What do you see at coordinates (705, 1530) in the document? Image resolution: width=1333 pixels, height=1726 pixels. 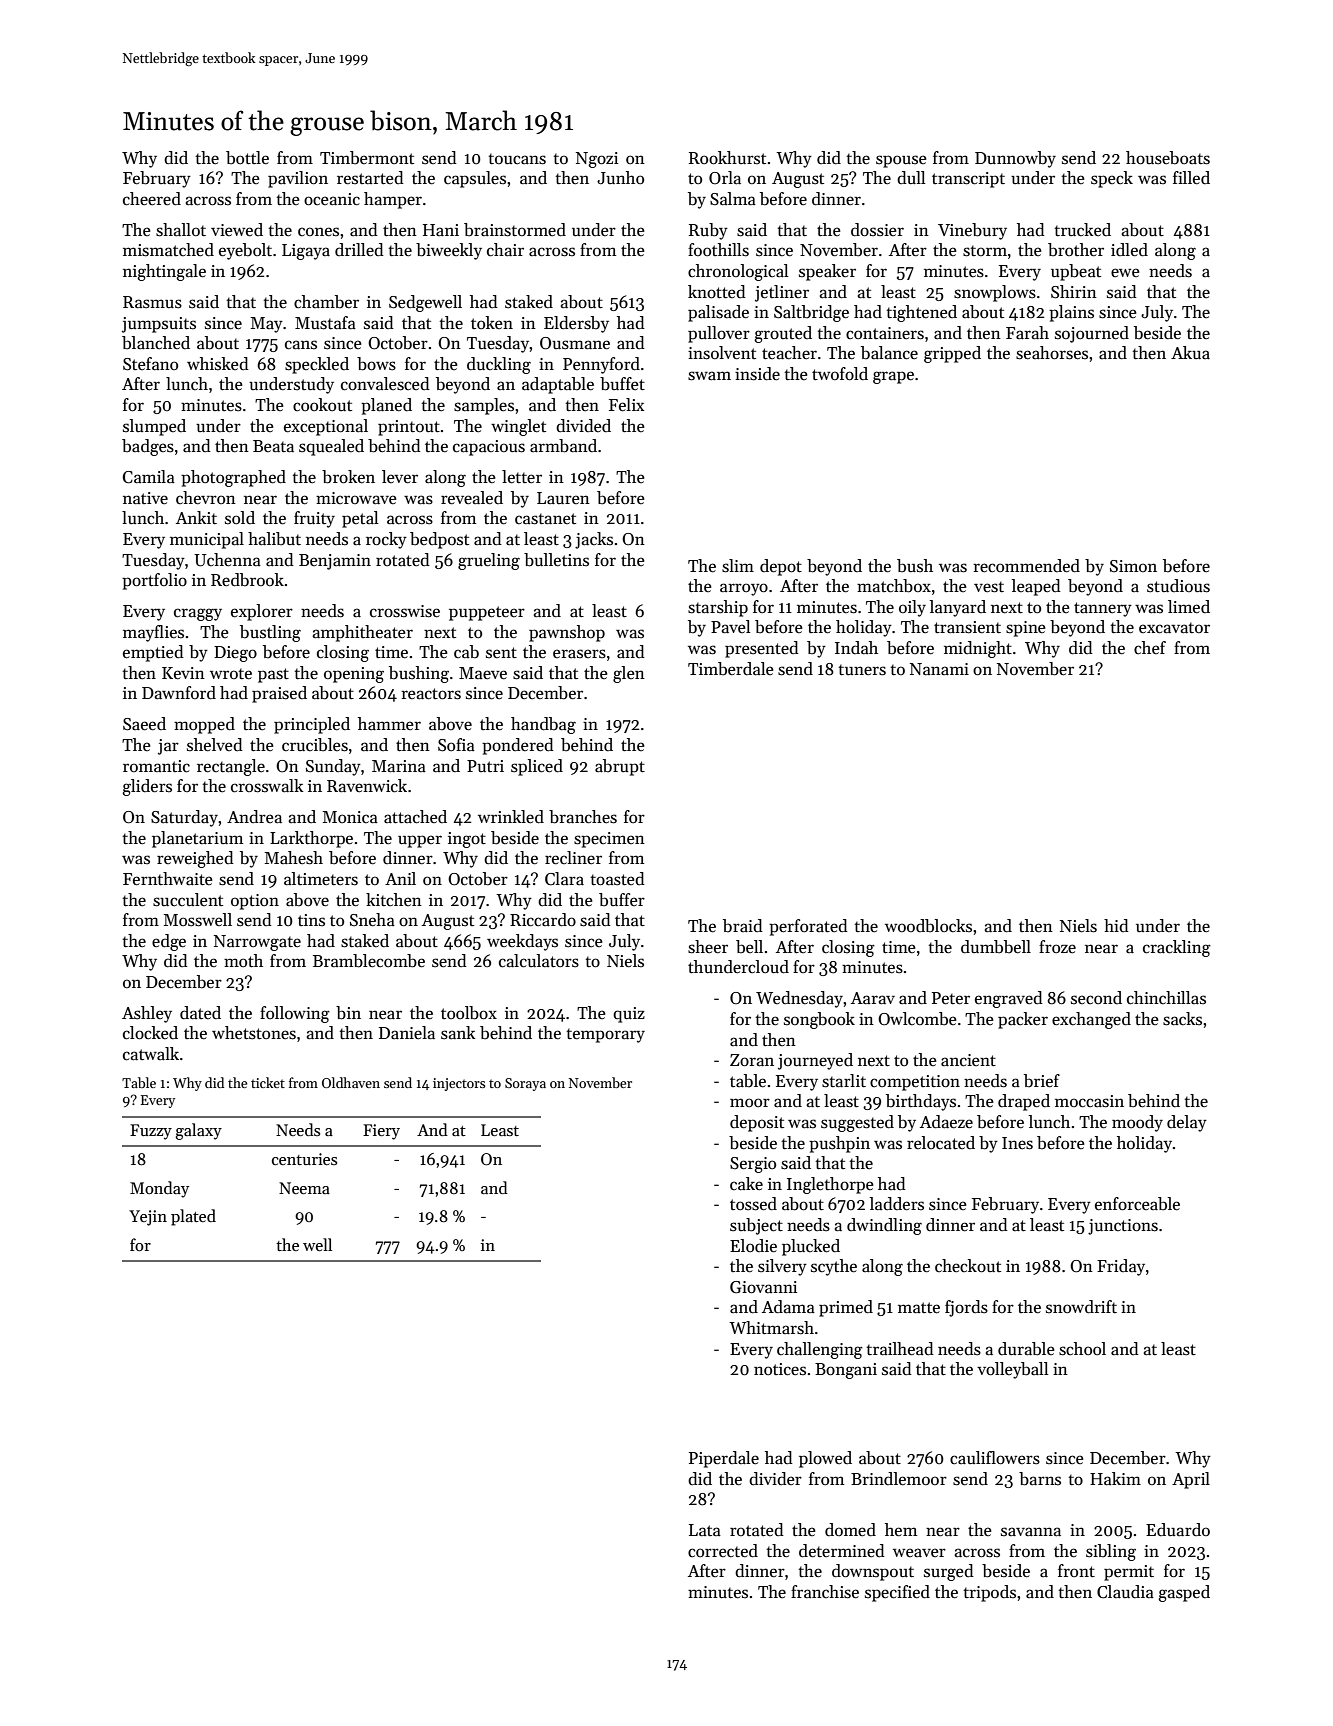 I see `Lata` at bounding box center [705, 1530].
